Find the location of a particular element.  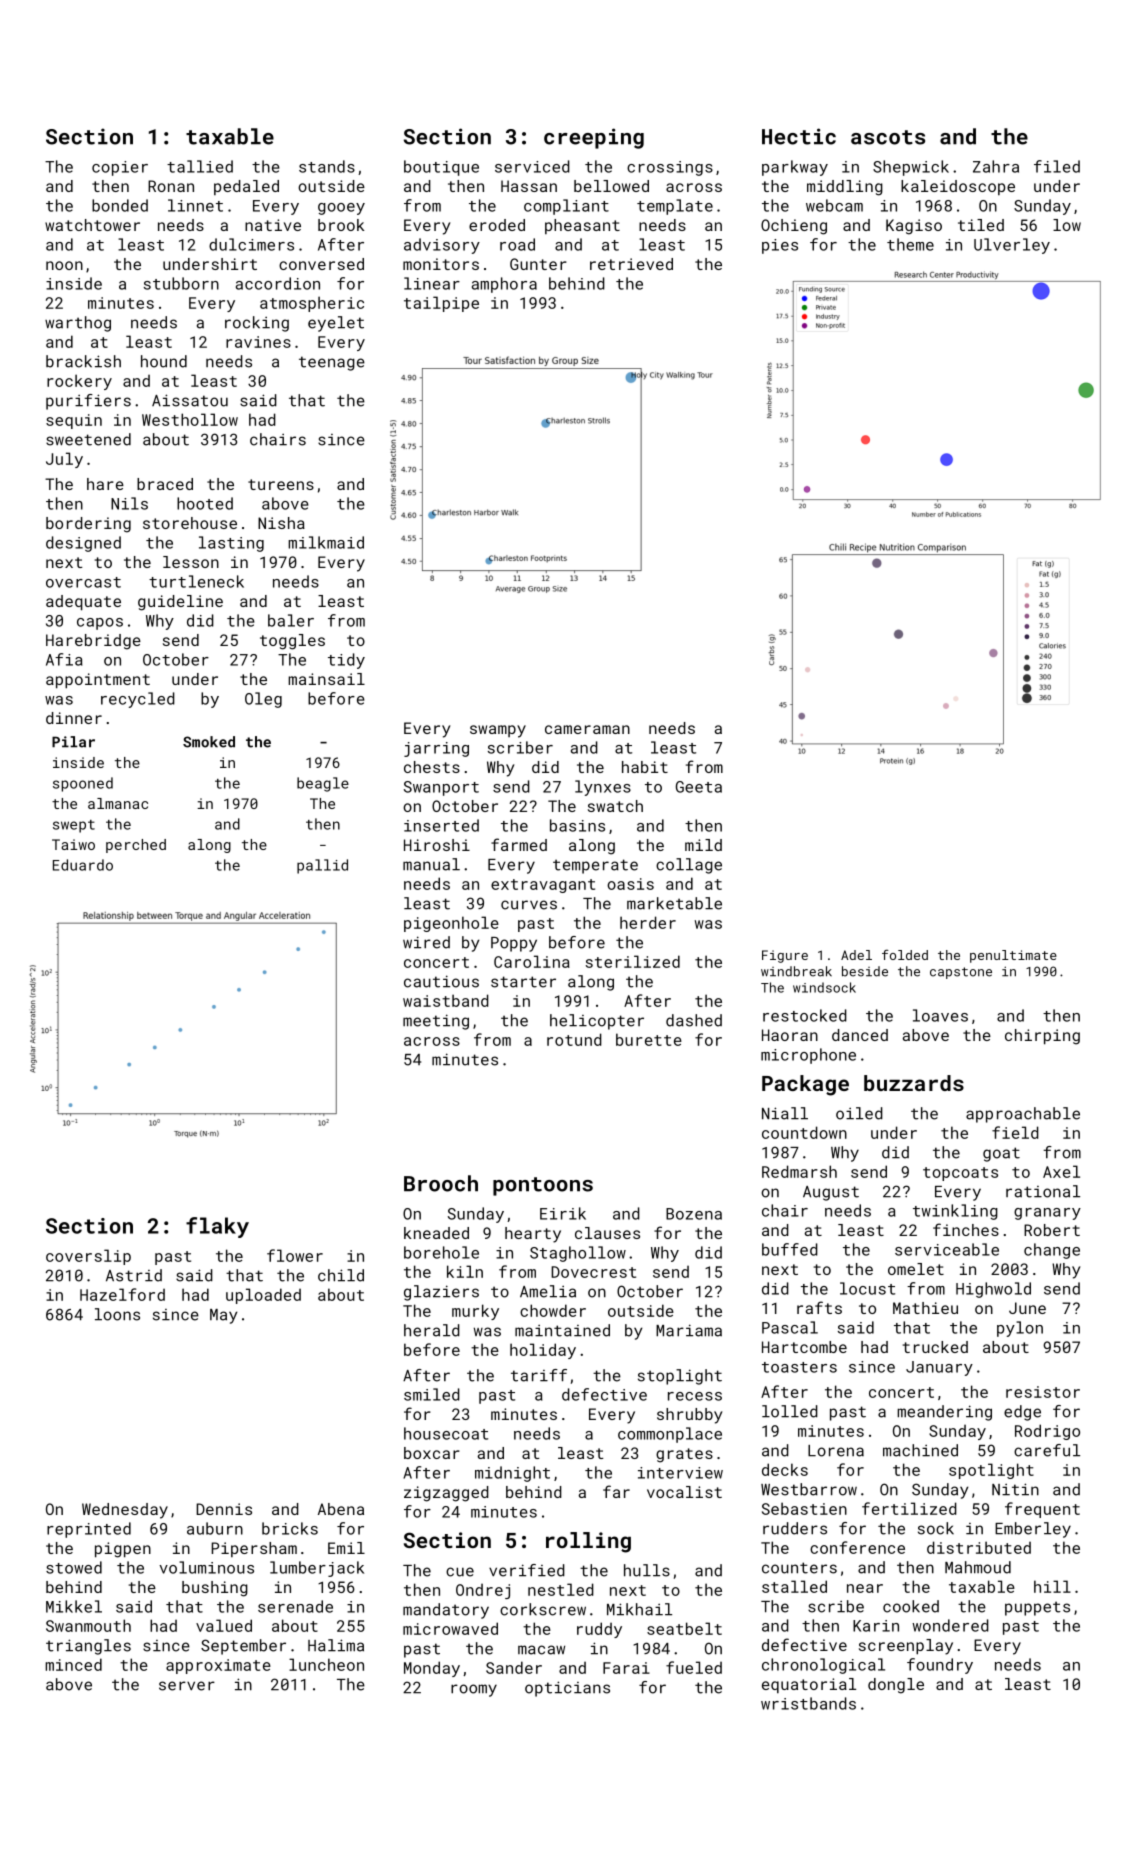

Oleg is located at coordinates (263, 700).
